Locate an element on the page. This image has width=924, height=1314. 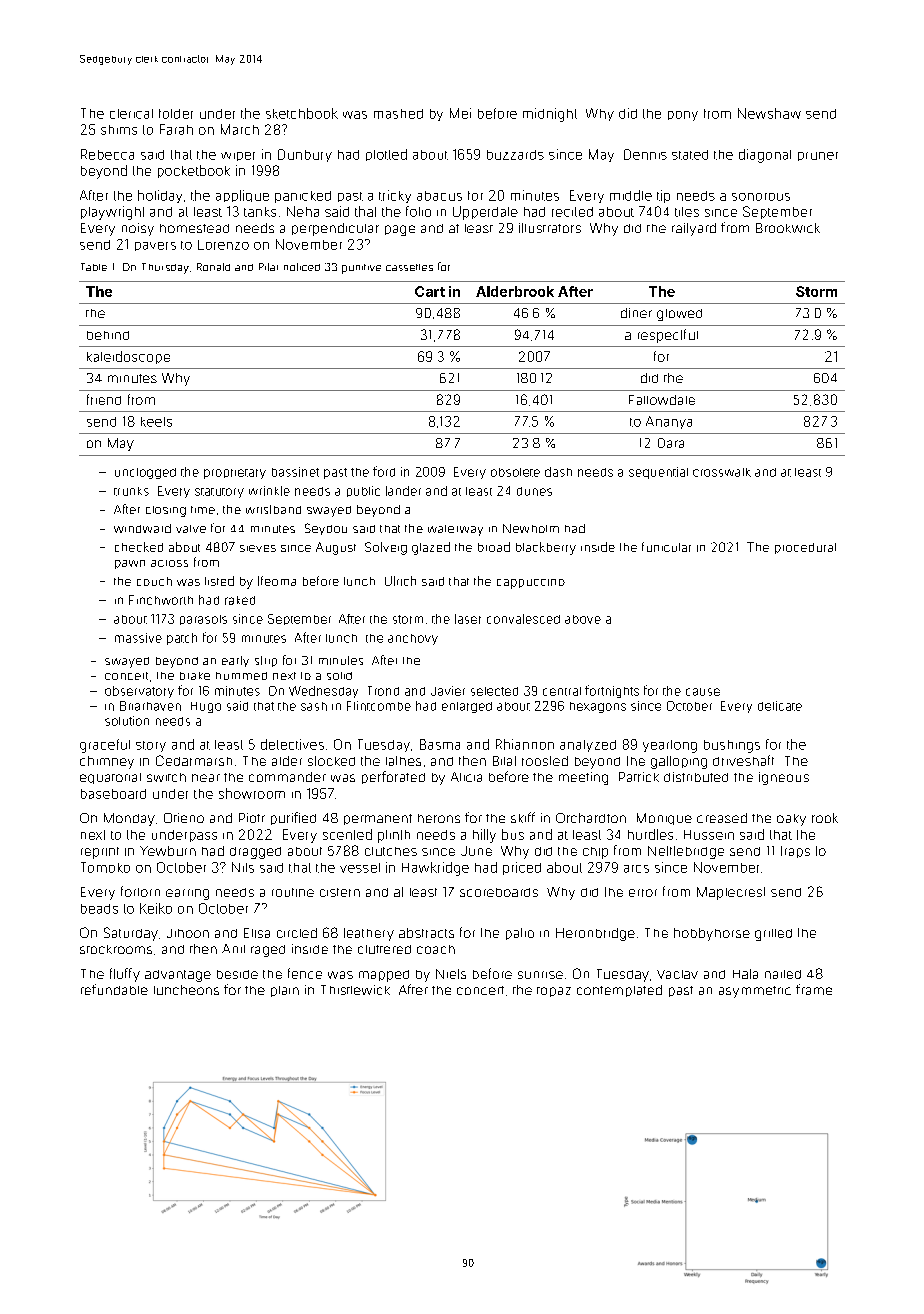
stockrooms is located at coordinates (116, 949).
